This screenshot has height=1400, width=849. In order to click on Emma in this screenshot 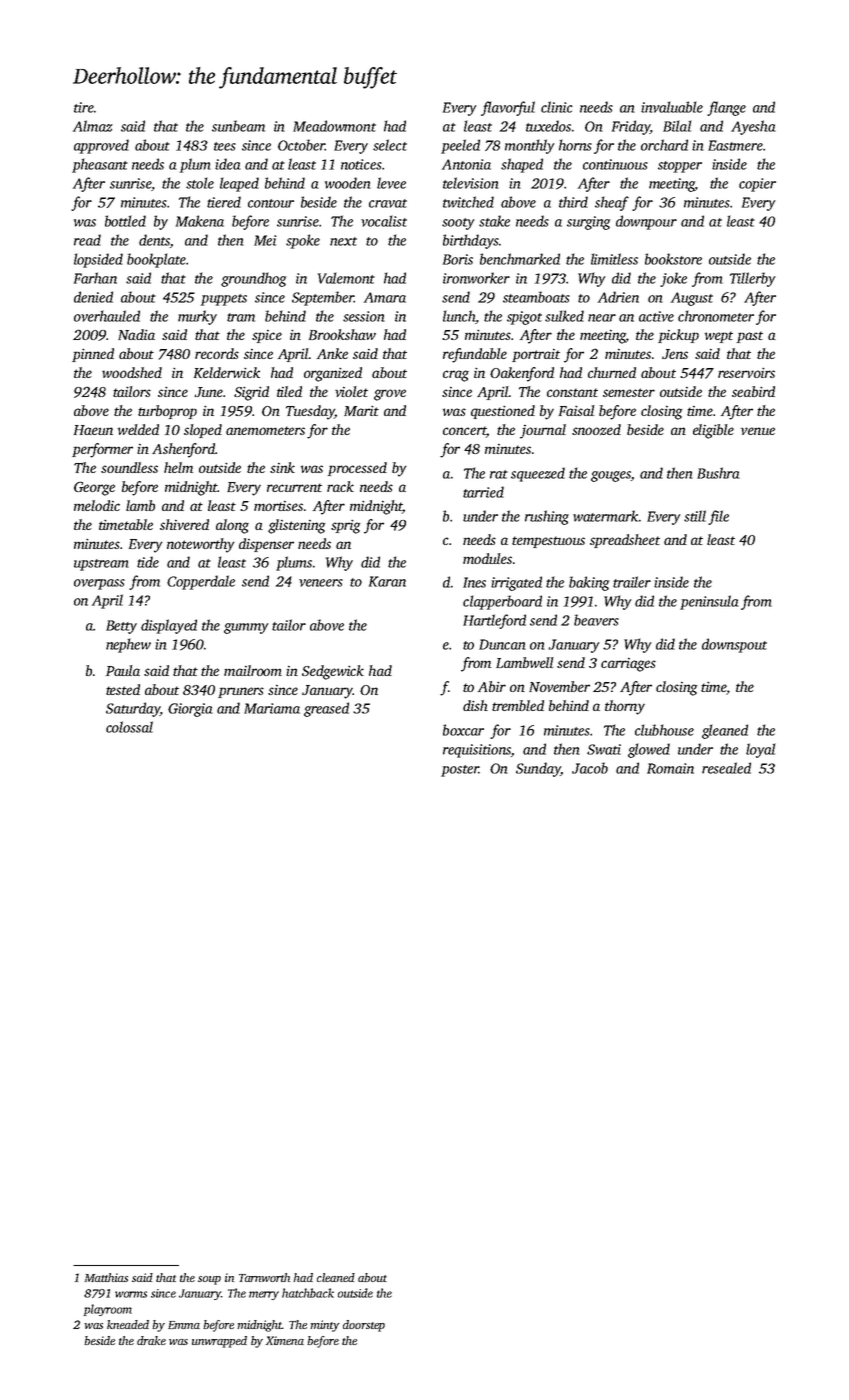, I will do `click(184, 1325)`.
